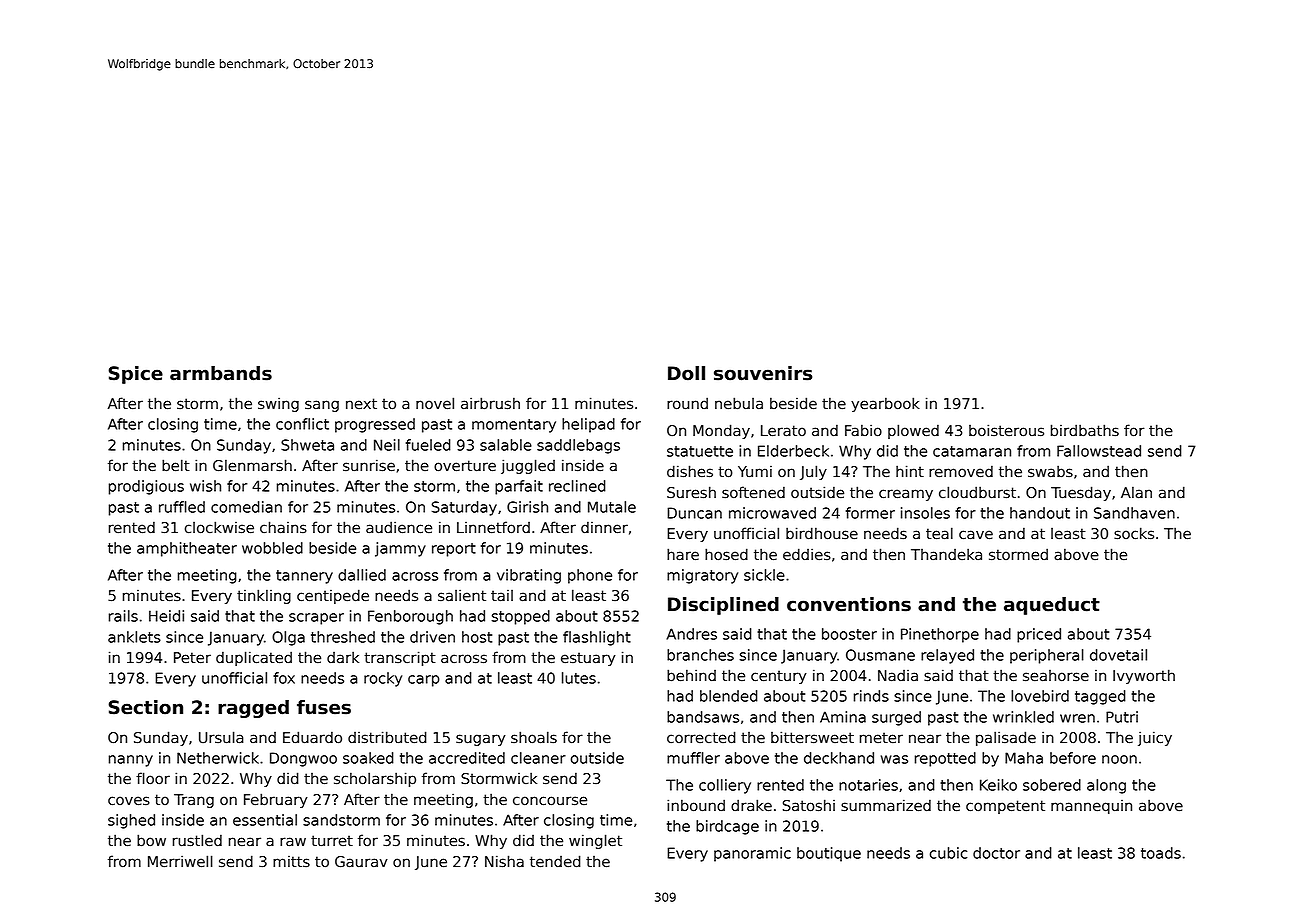 This document has height=924, width=1308. Describe the element at coordinates (686, 373) in the document. I see `Doll` at that location.
